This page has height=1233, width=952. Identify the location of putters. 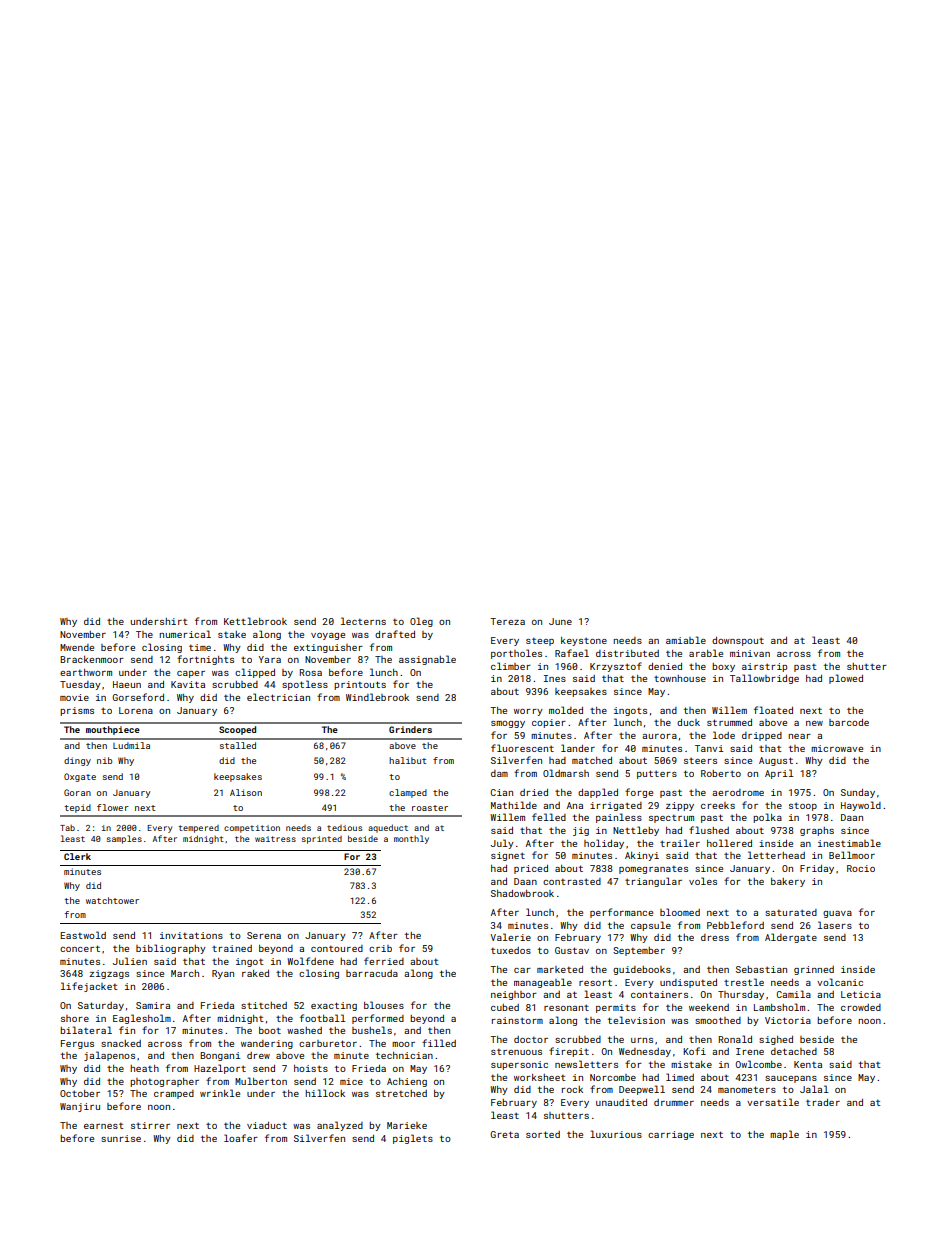
(657, 774).
